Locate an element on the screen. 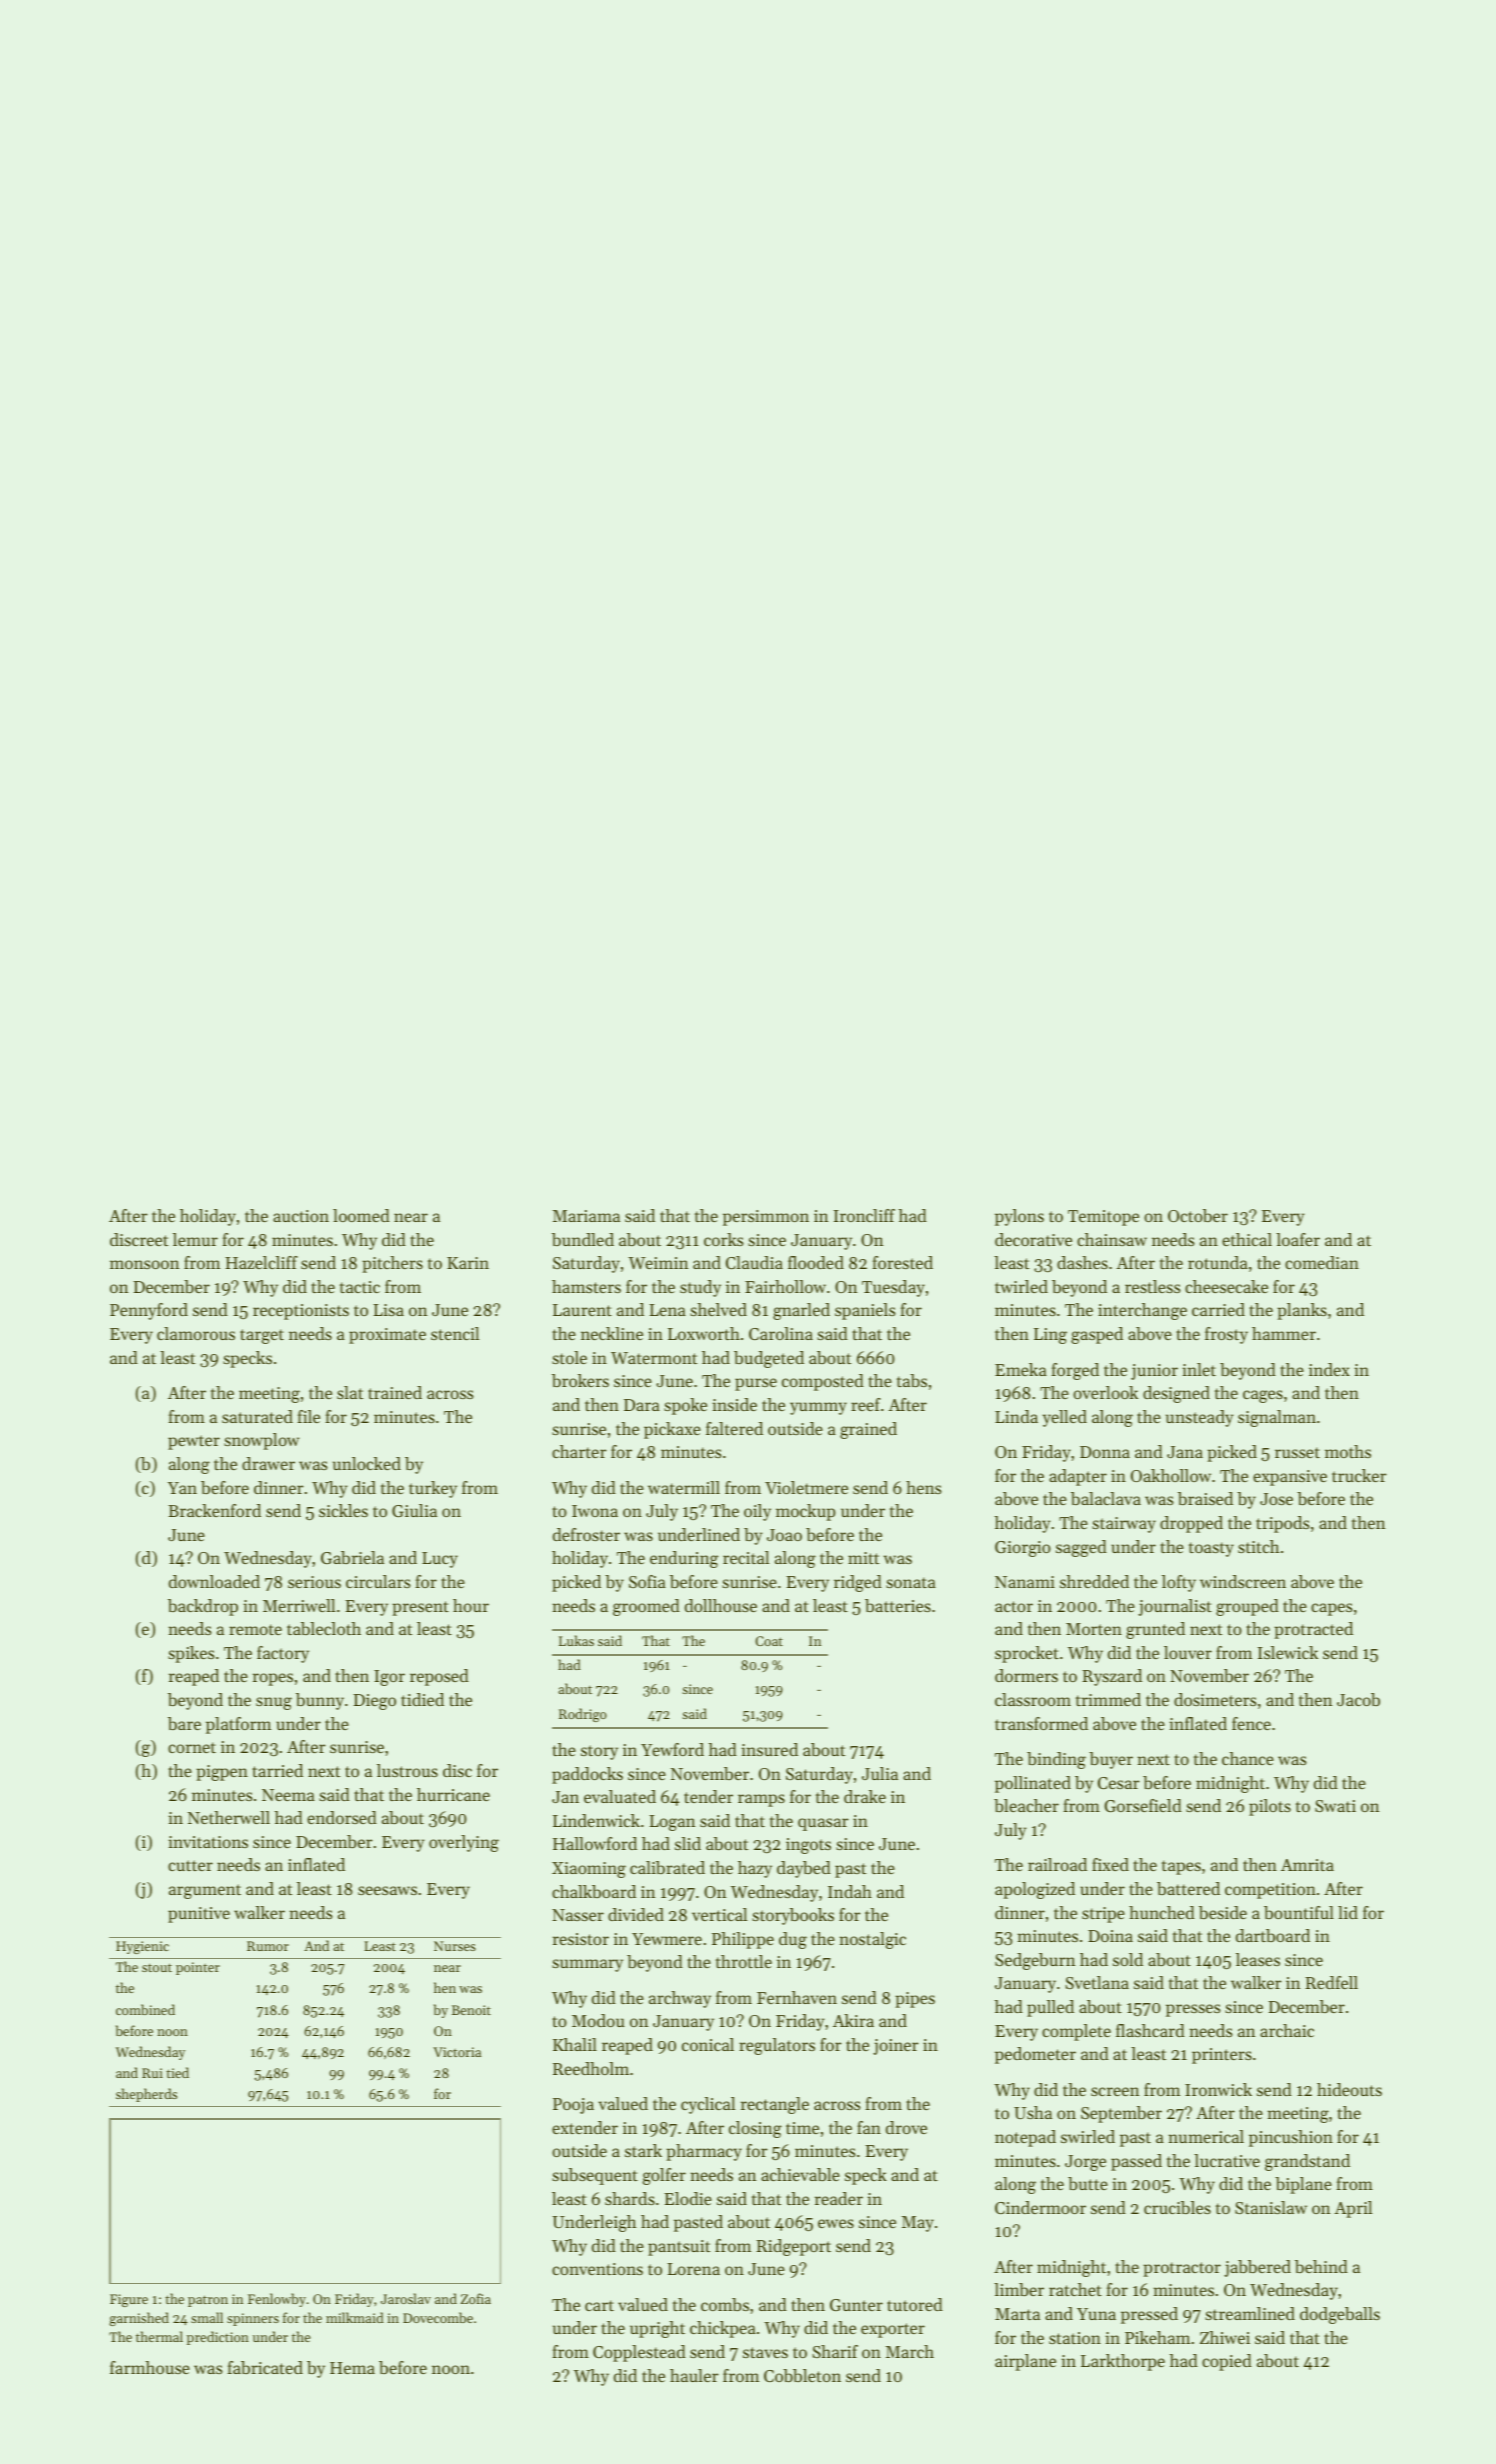 The height and width of the screenshot is (2464, 1496). Figure is located at coordinates (129, 2300).
